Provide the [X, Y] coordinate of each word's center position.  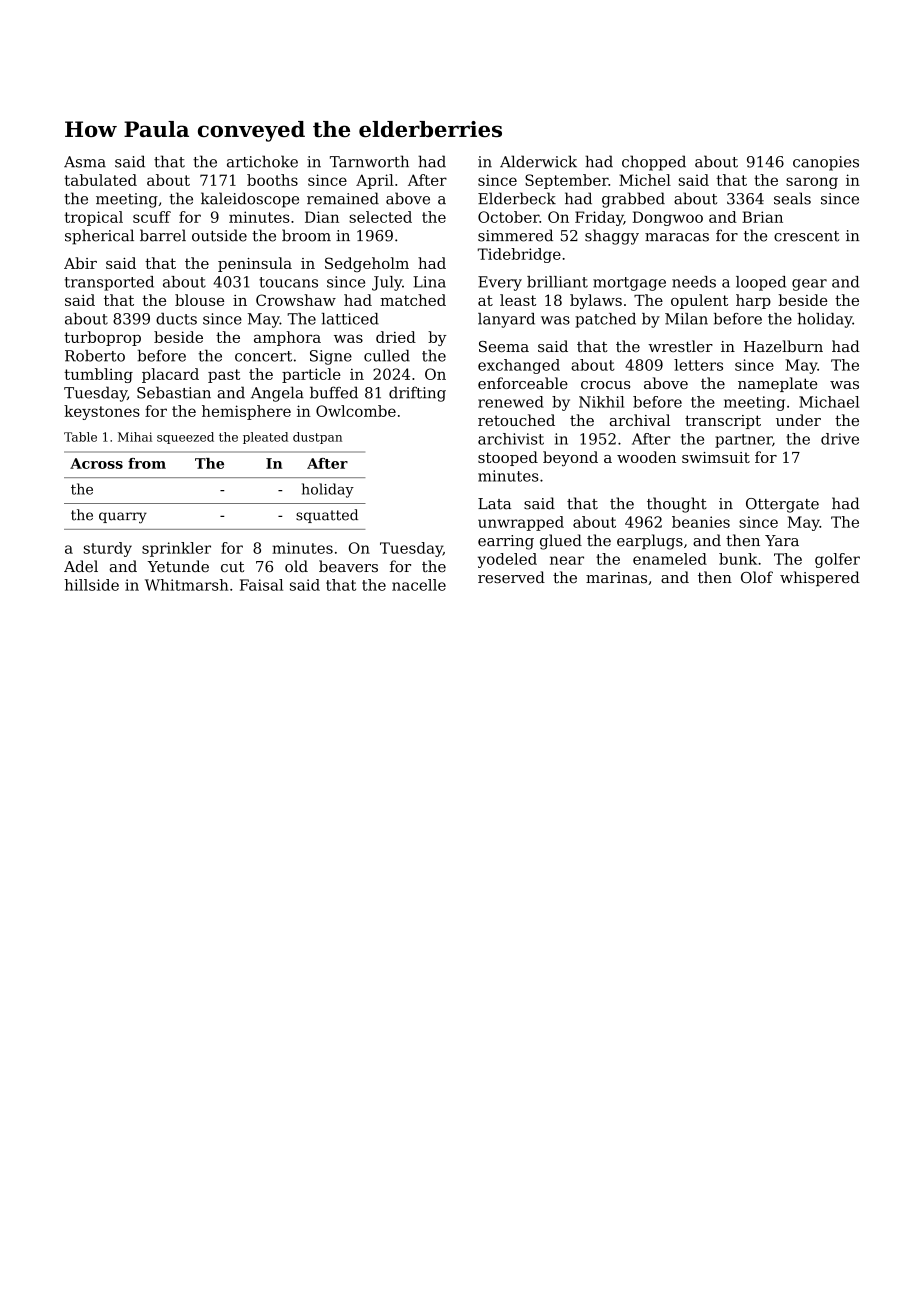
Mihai [135, 437]
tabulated [100, 180]
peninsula [255, 264]
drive [840, 439]
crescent [806, 236]
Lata [494, 504]
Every [500, 283]
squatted [327, 516]
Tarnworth [369, 161]
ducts [176, 319]
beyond [570, 459]
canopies [826, 163]
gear [809, 285]
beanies [701, 522]
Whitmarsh [186, 585]
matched [413, 300]
